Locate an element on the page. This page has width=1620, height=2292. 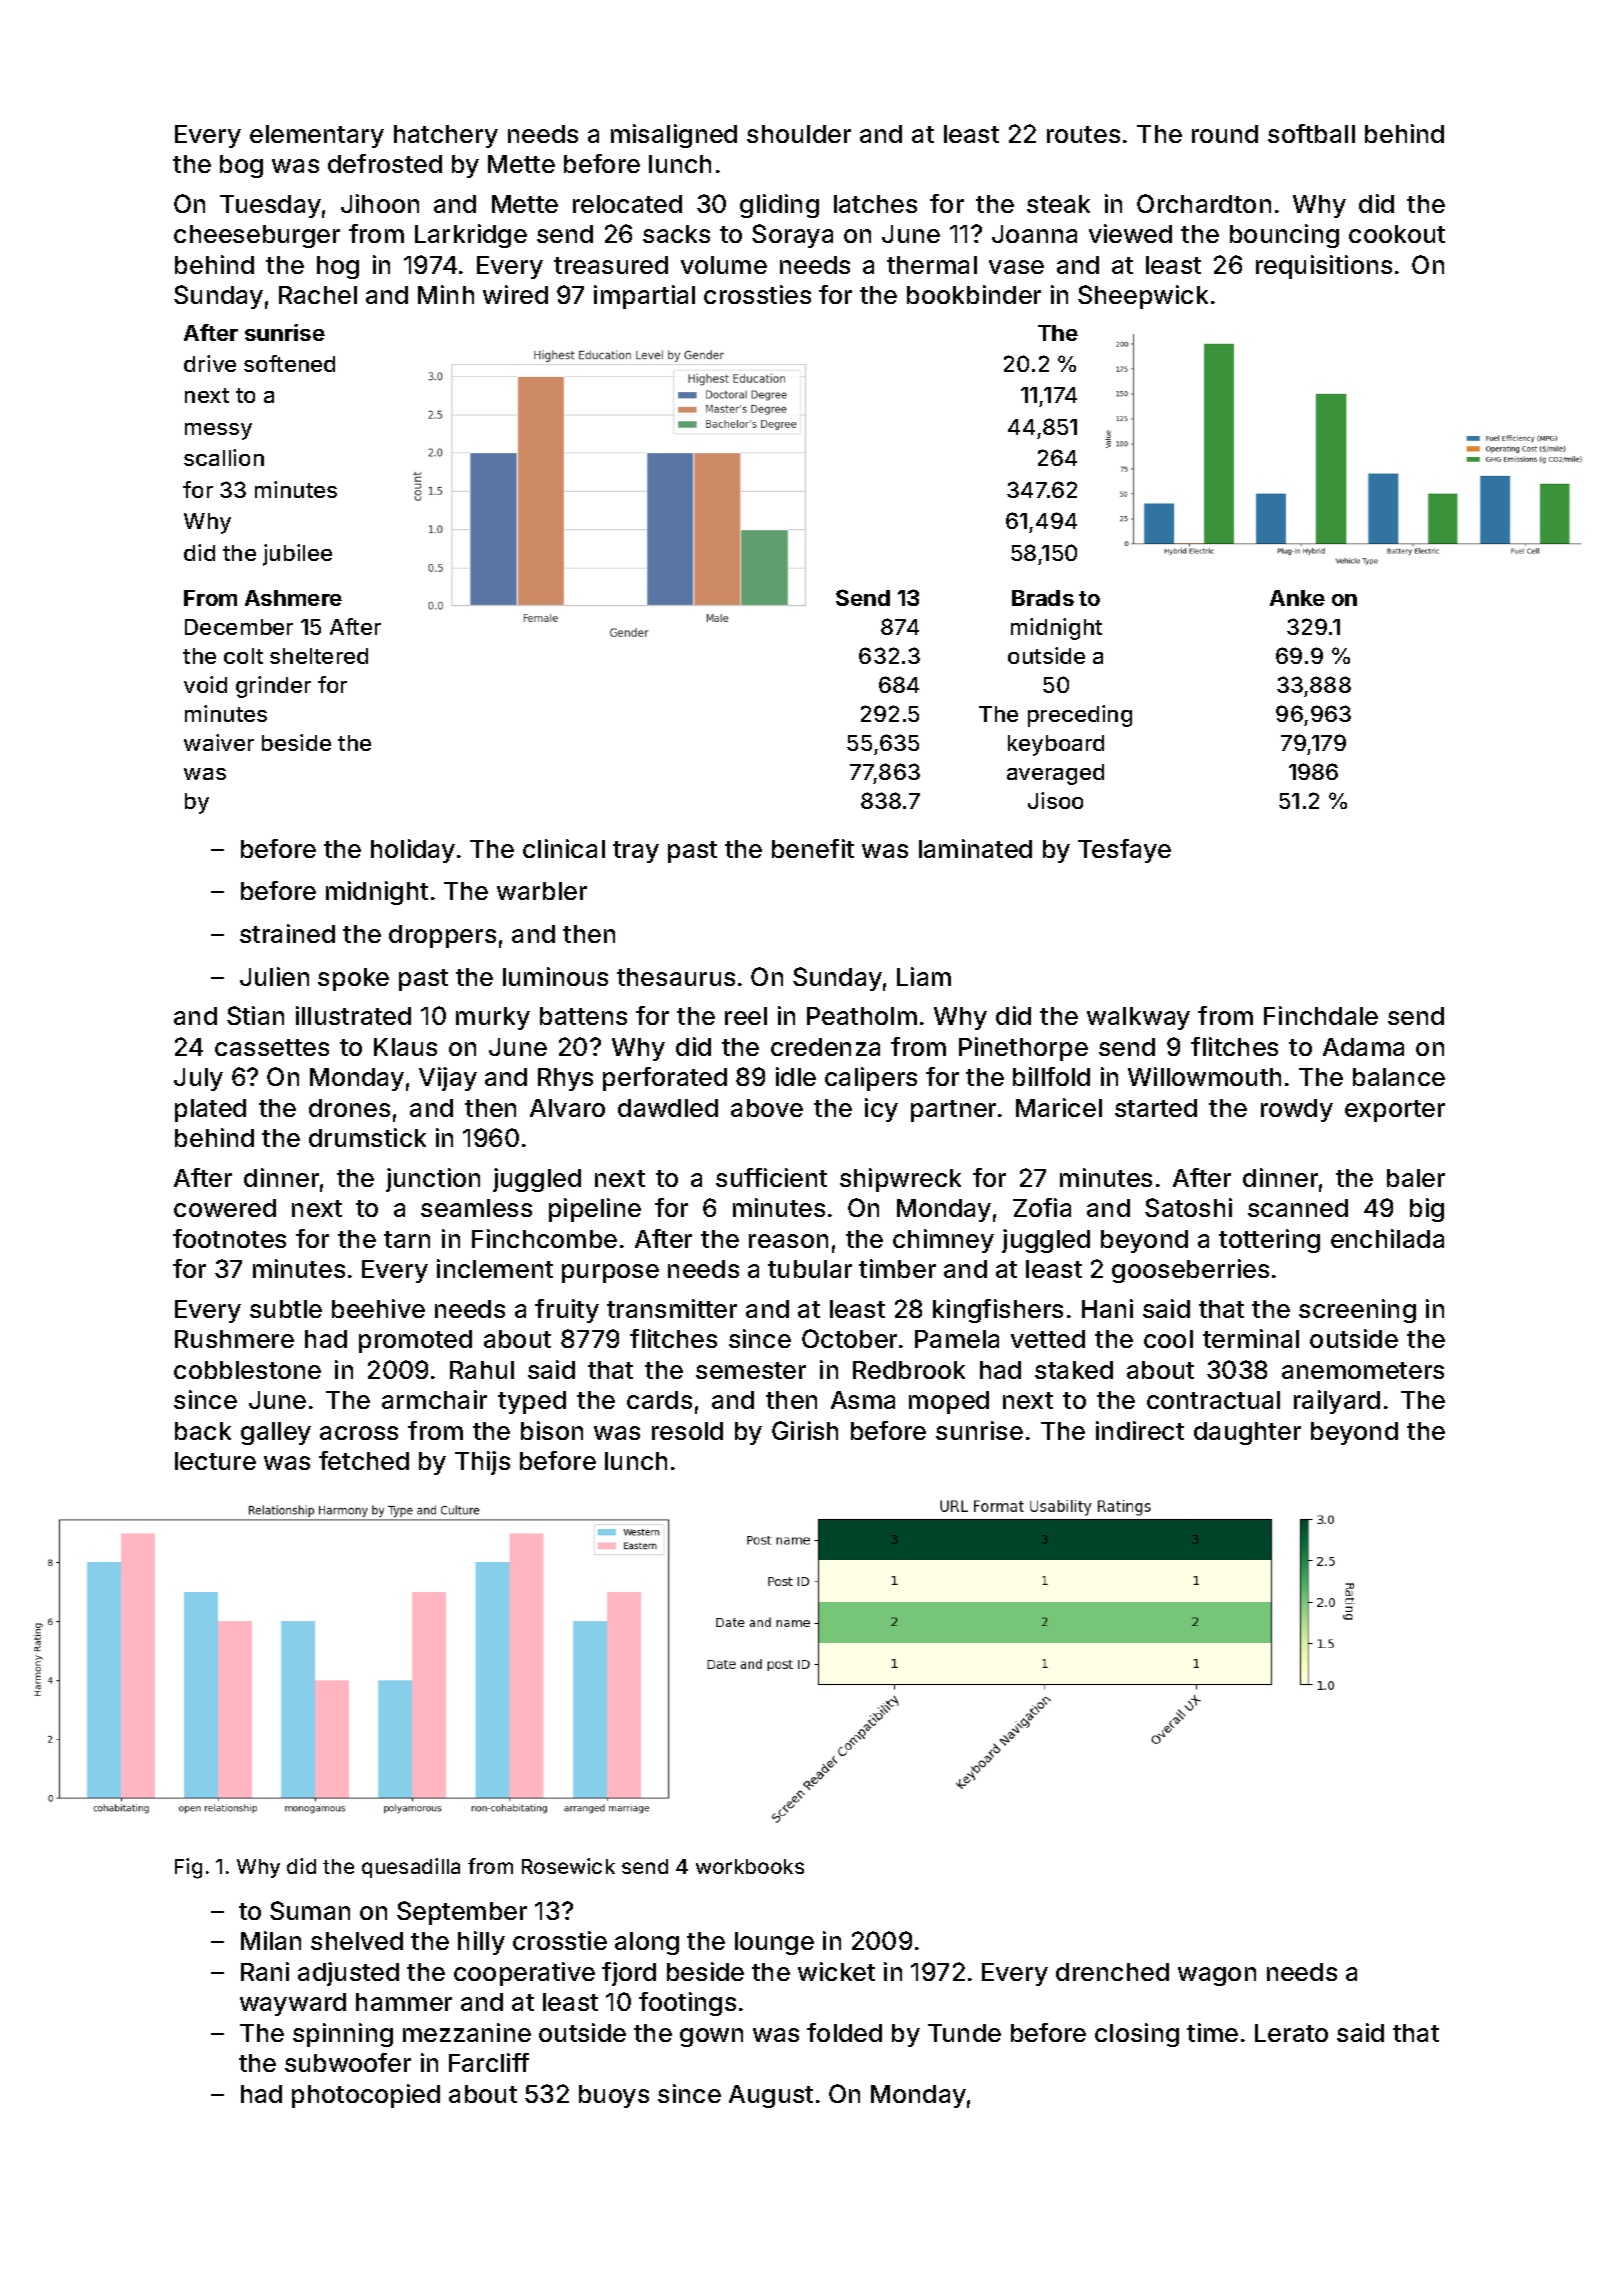
chimney is located at coordinates (943, 1241).
